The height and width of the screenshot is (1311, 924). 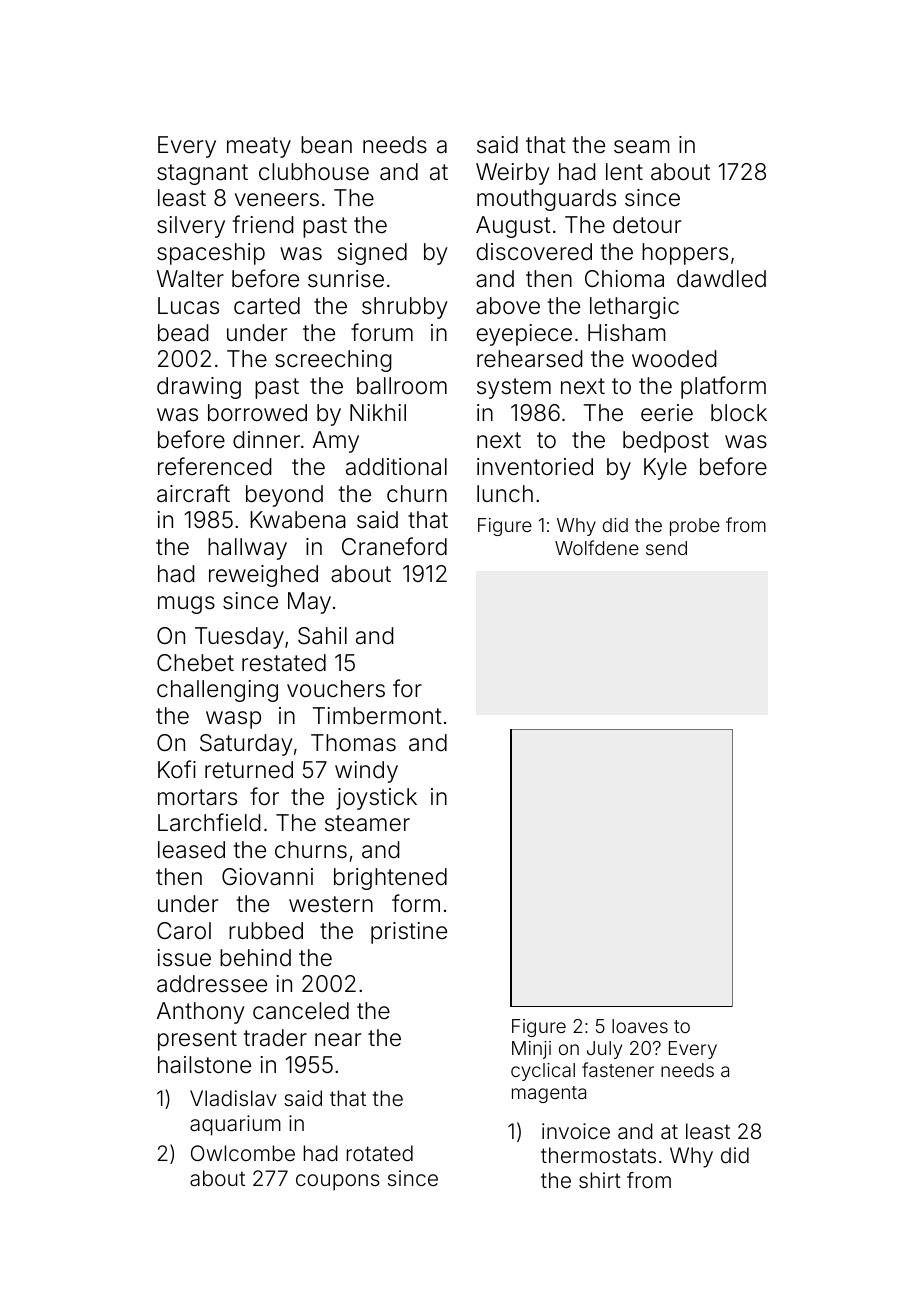 What do you see at coordinates (186, 605) in the screenshot?
I see `mugs` at bounding box center [186, 605].
